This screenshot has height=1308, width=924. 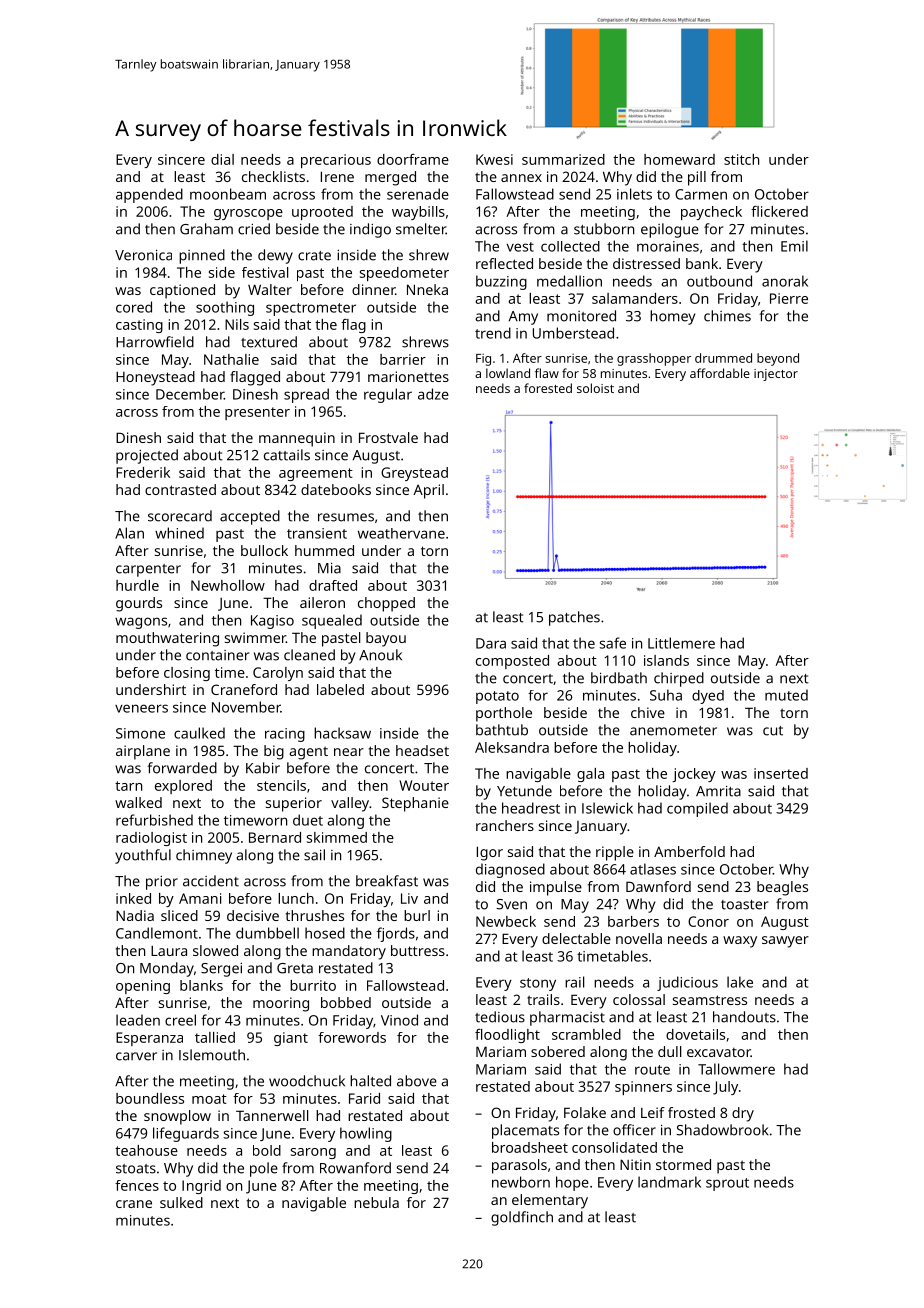 What do you see at coordinates (275, 256) in the screenshot?
I see `dewy` at bounding box center [275, 256].
